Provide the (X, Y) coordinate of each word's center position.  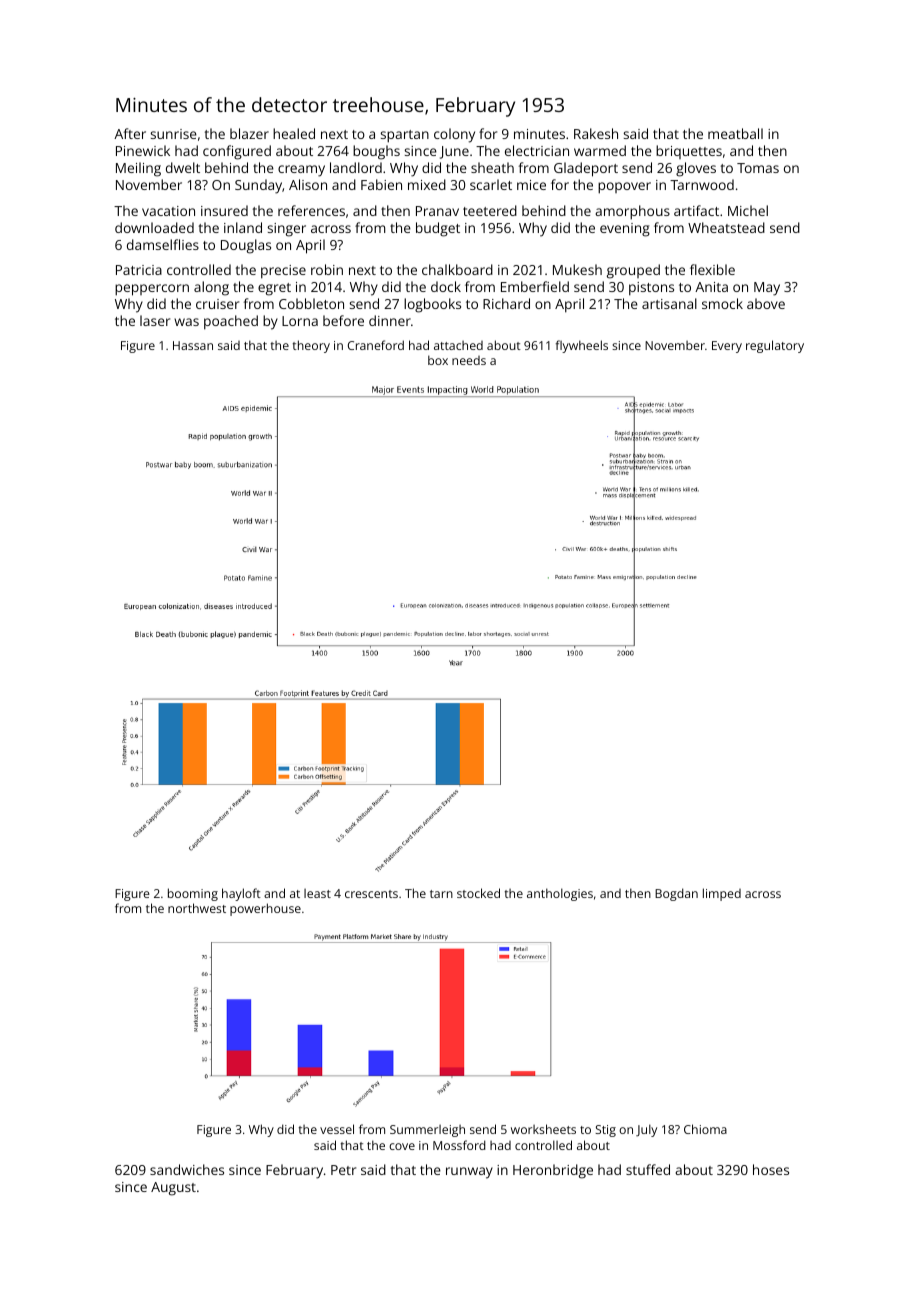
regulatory (775, 346)
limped (722, 894)
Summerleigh (427, 1131)
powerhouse (265, 909)
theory (311, 346)
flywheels (582, 346)
